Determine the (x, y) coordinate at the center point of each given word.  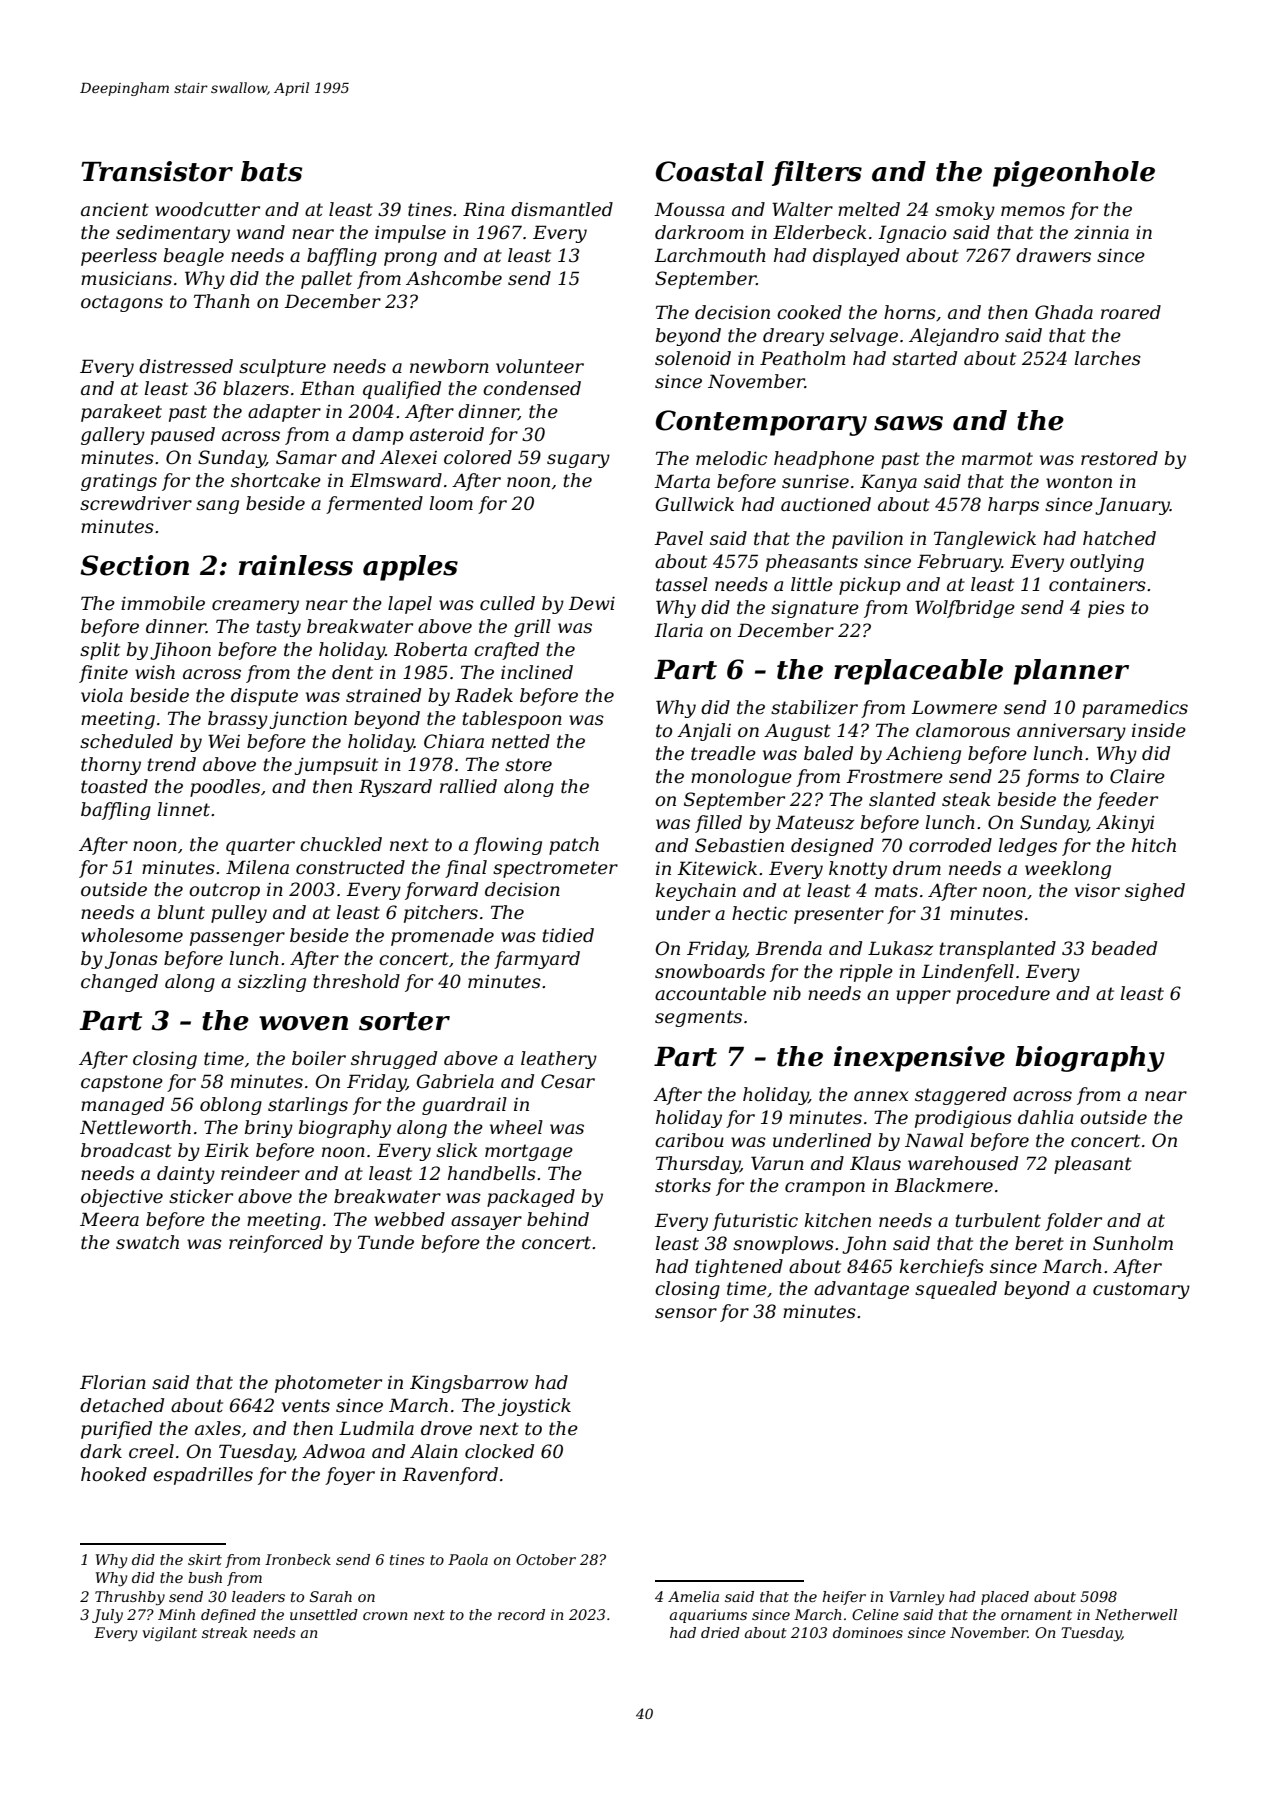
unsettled (324, 1614)
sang (217, 507)
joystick (534, 1407)
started (924, 358)
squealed (956, 1290)
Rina (483, 209)
